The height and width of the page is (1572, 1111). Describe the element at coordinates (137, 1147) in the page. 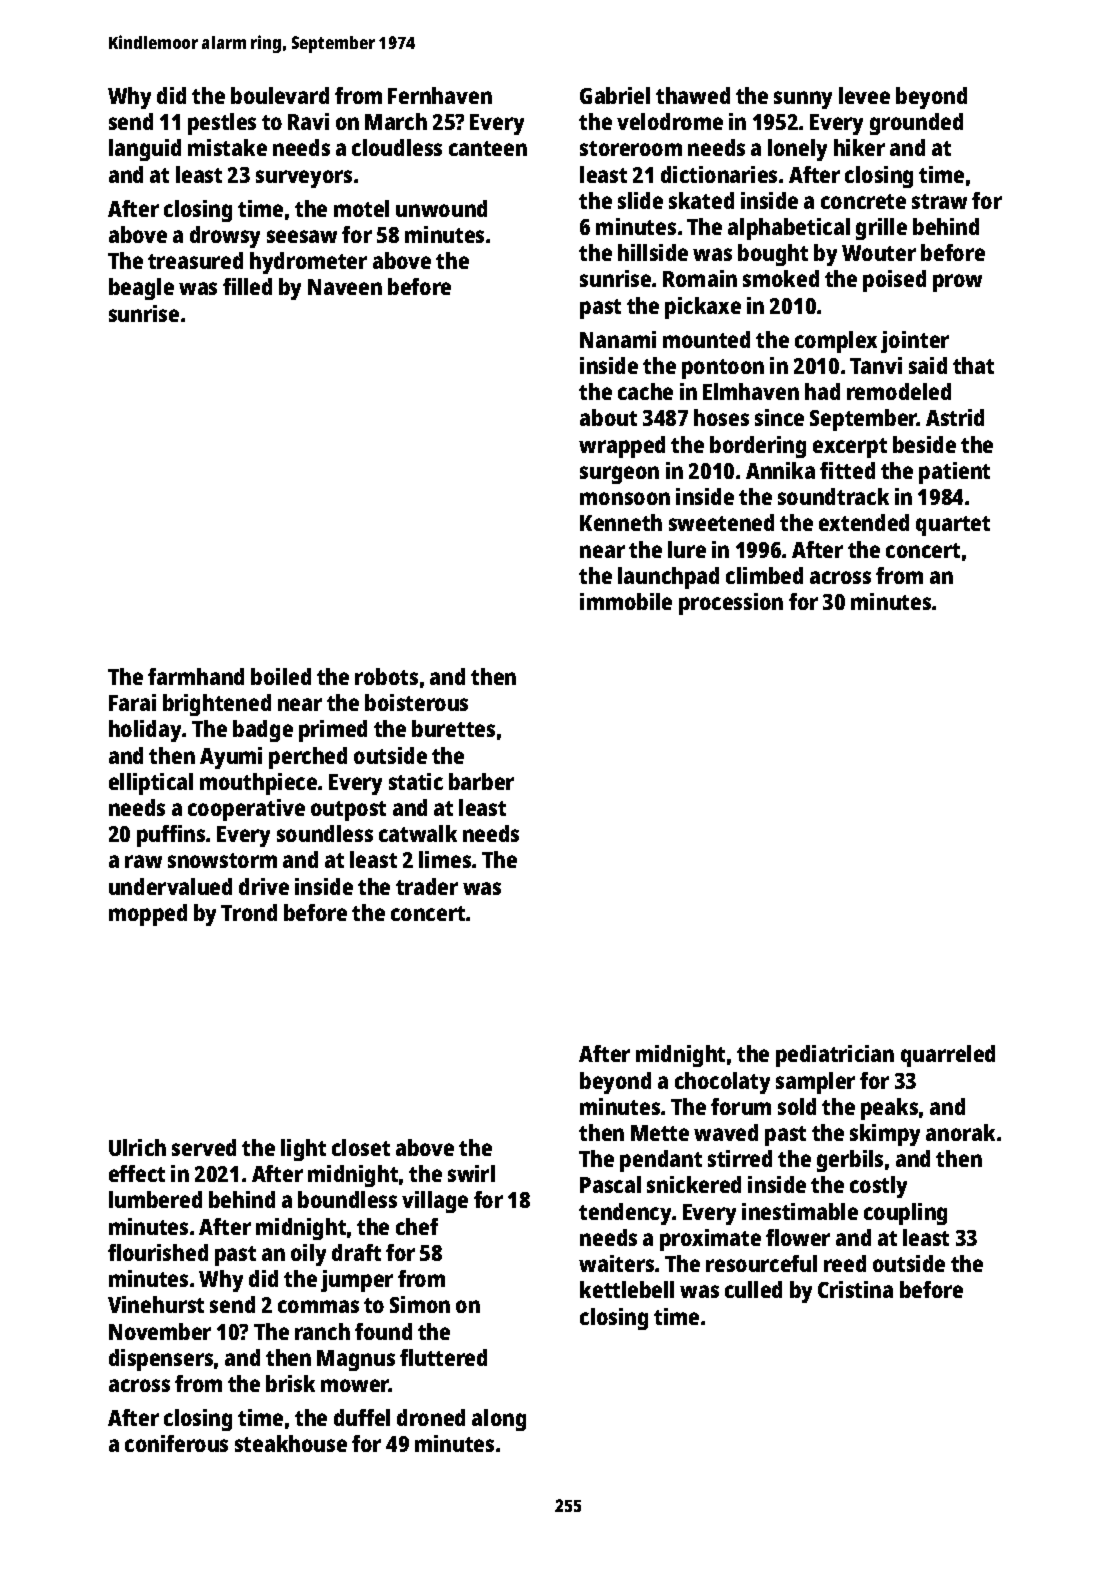

I see `Ulrich` at that location.
